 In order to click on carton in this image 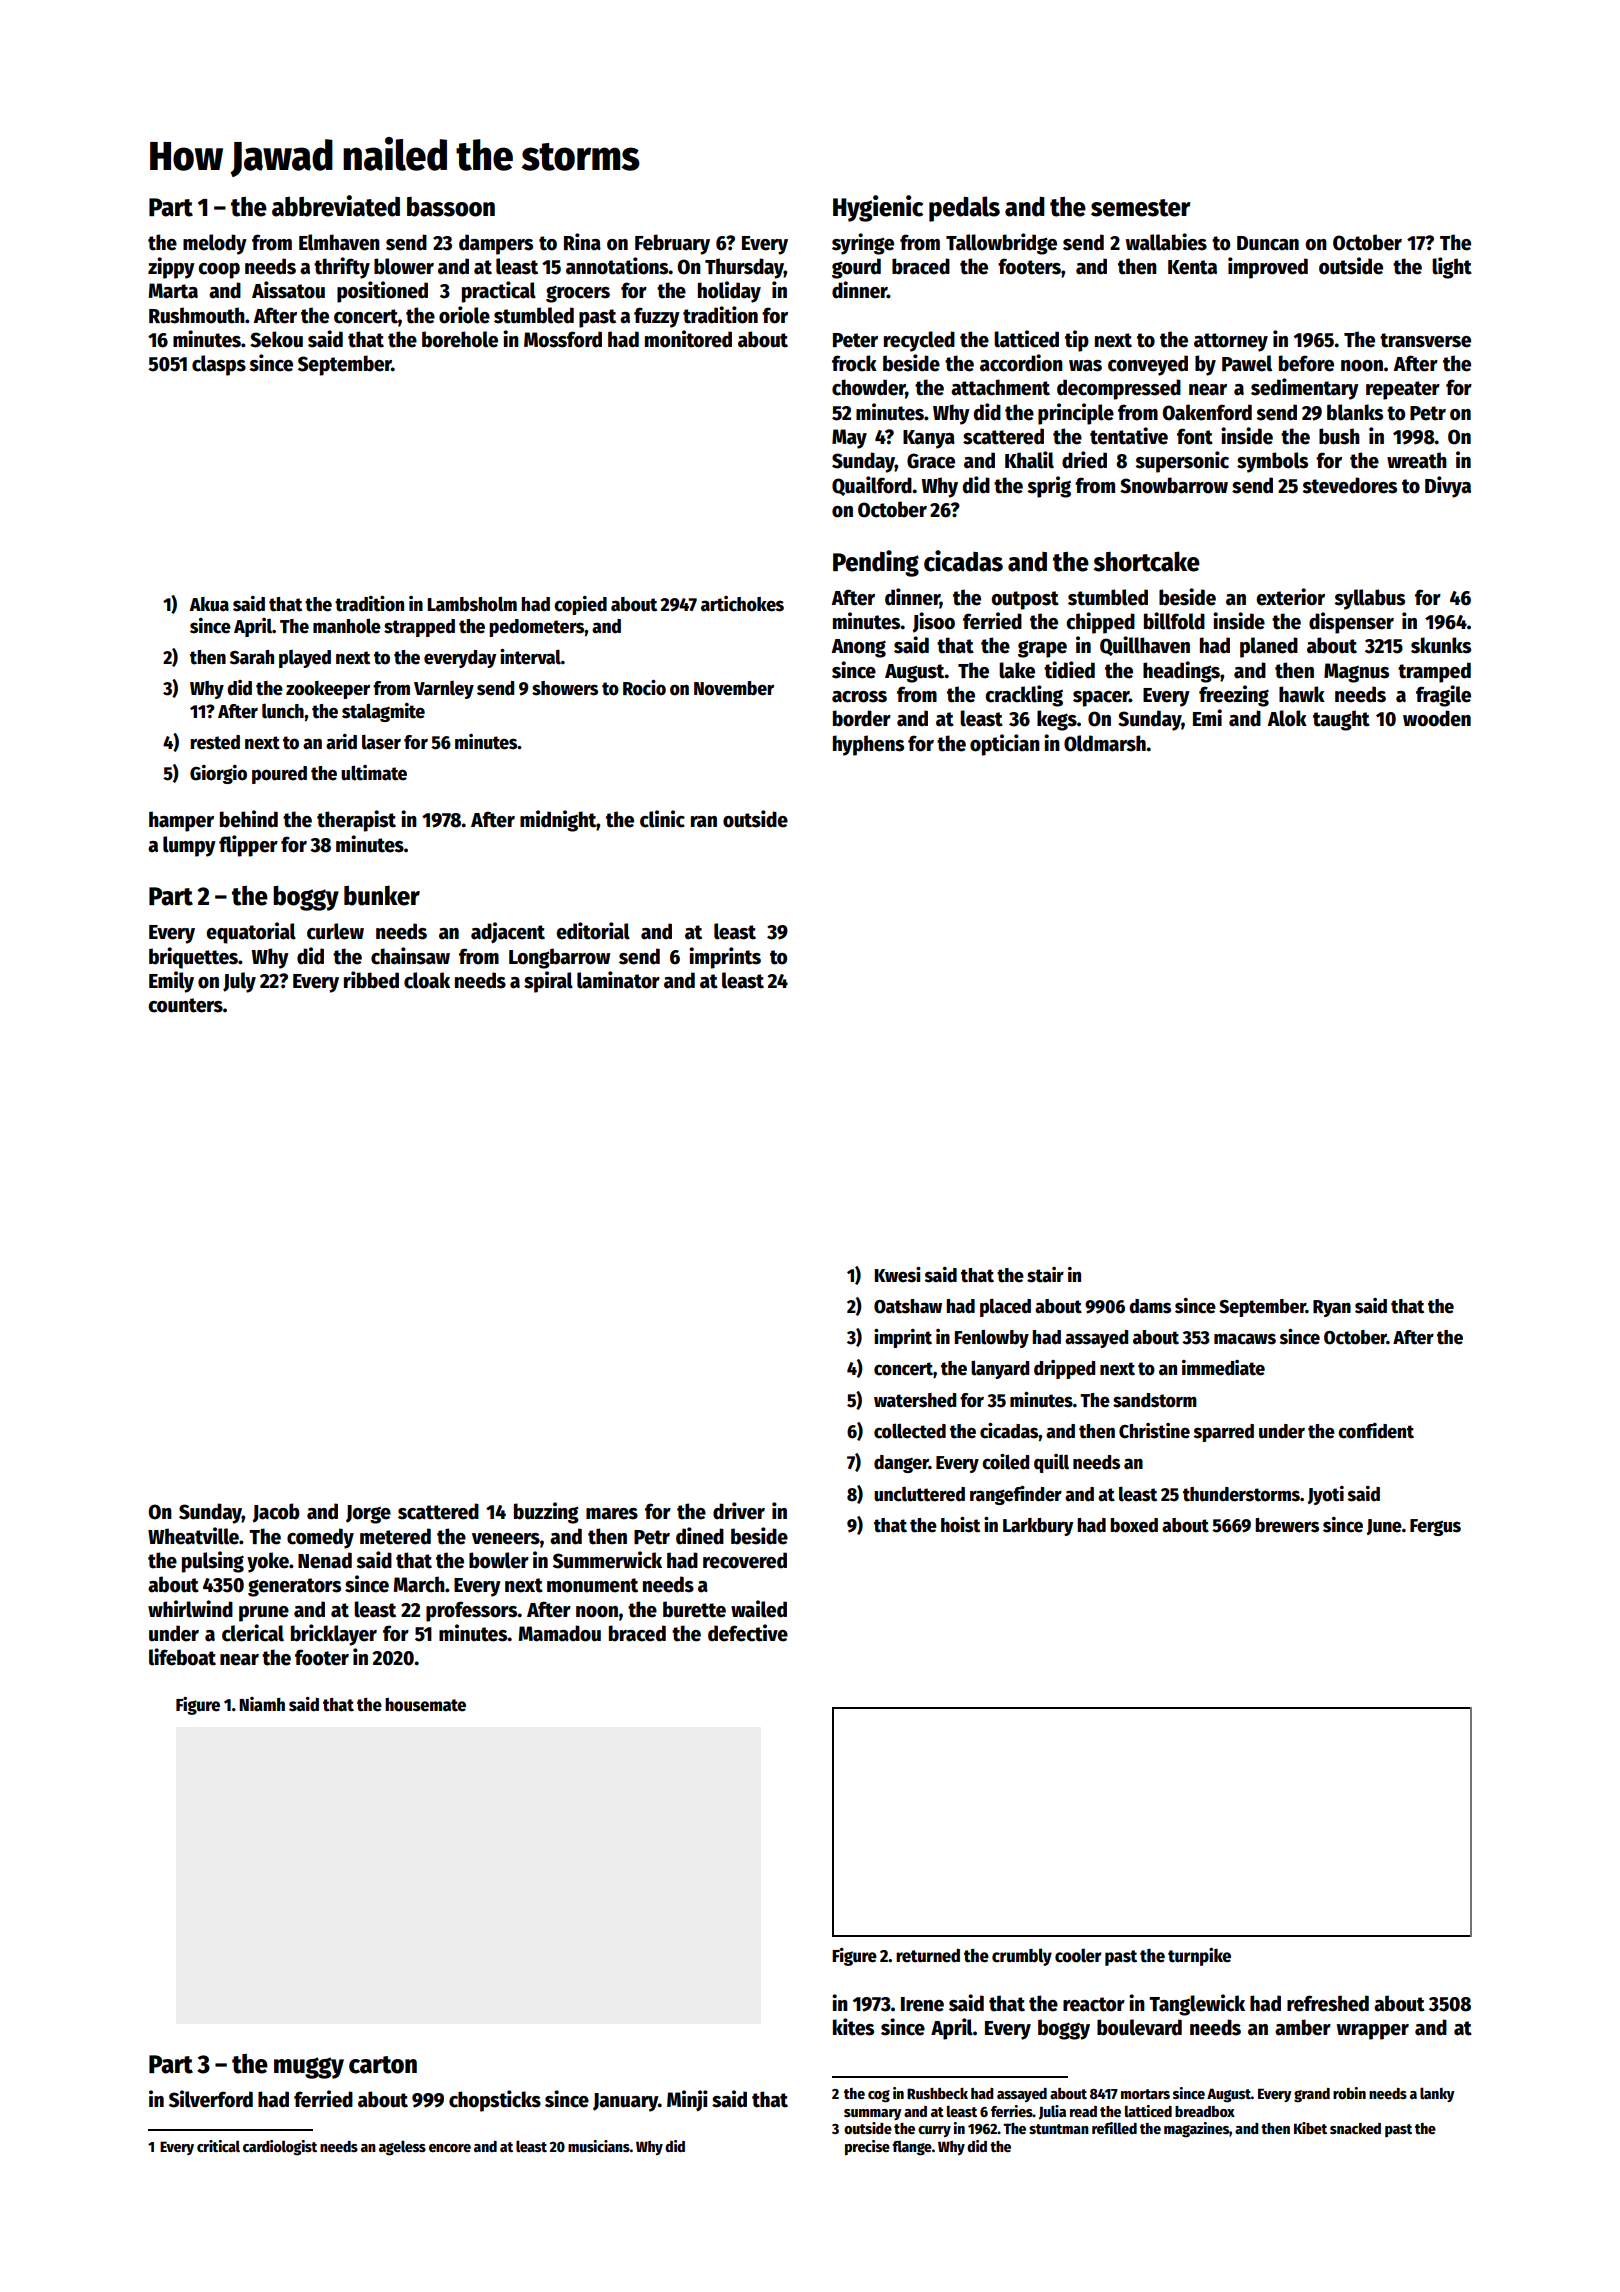, I will do `click(383, 2065)`.
